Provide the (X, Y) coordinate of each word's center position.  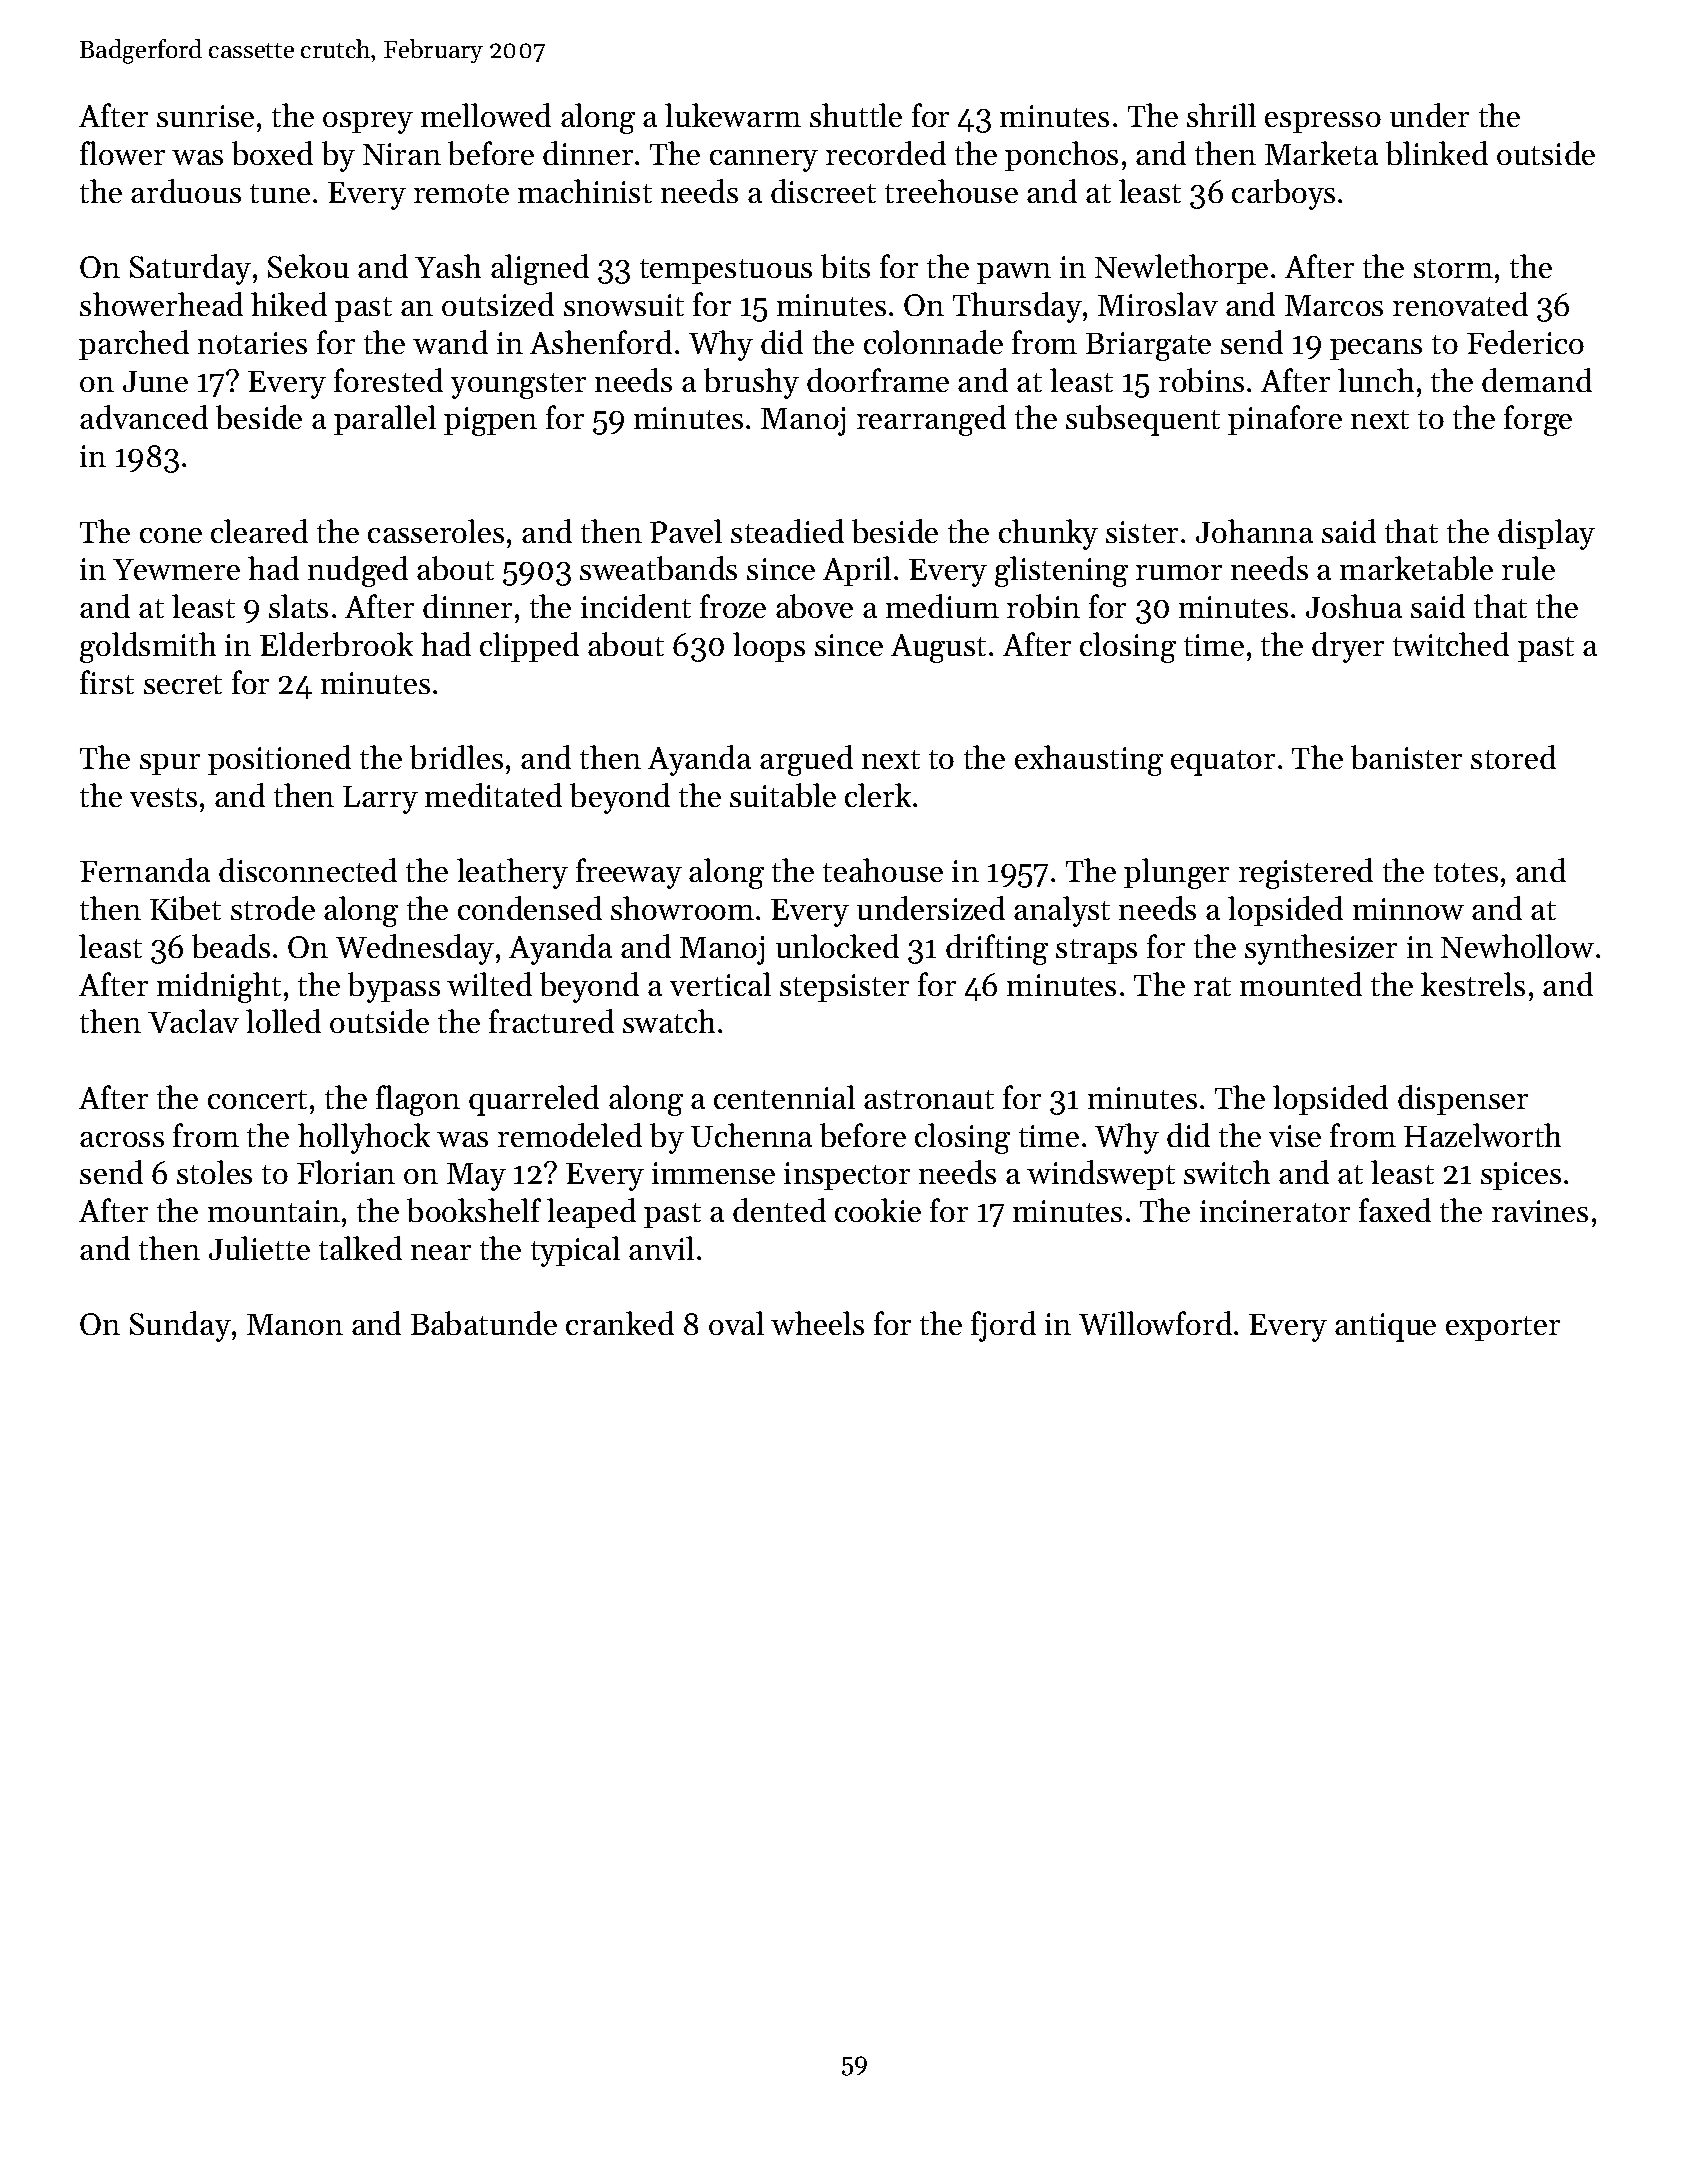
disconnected (308, 870)
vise (1295, 1136)
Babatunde (484, 1323)
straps (1096, 951)
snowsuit (624, 305)
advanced (144, 417)
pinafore (1285, 420)
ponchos (1061, 156)
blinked (1437, 153)
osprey (368, 123)
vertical (720, 984)
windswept (1101, 1175)
